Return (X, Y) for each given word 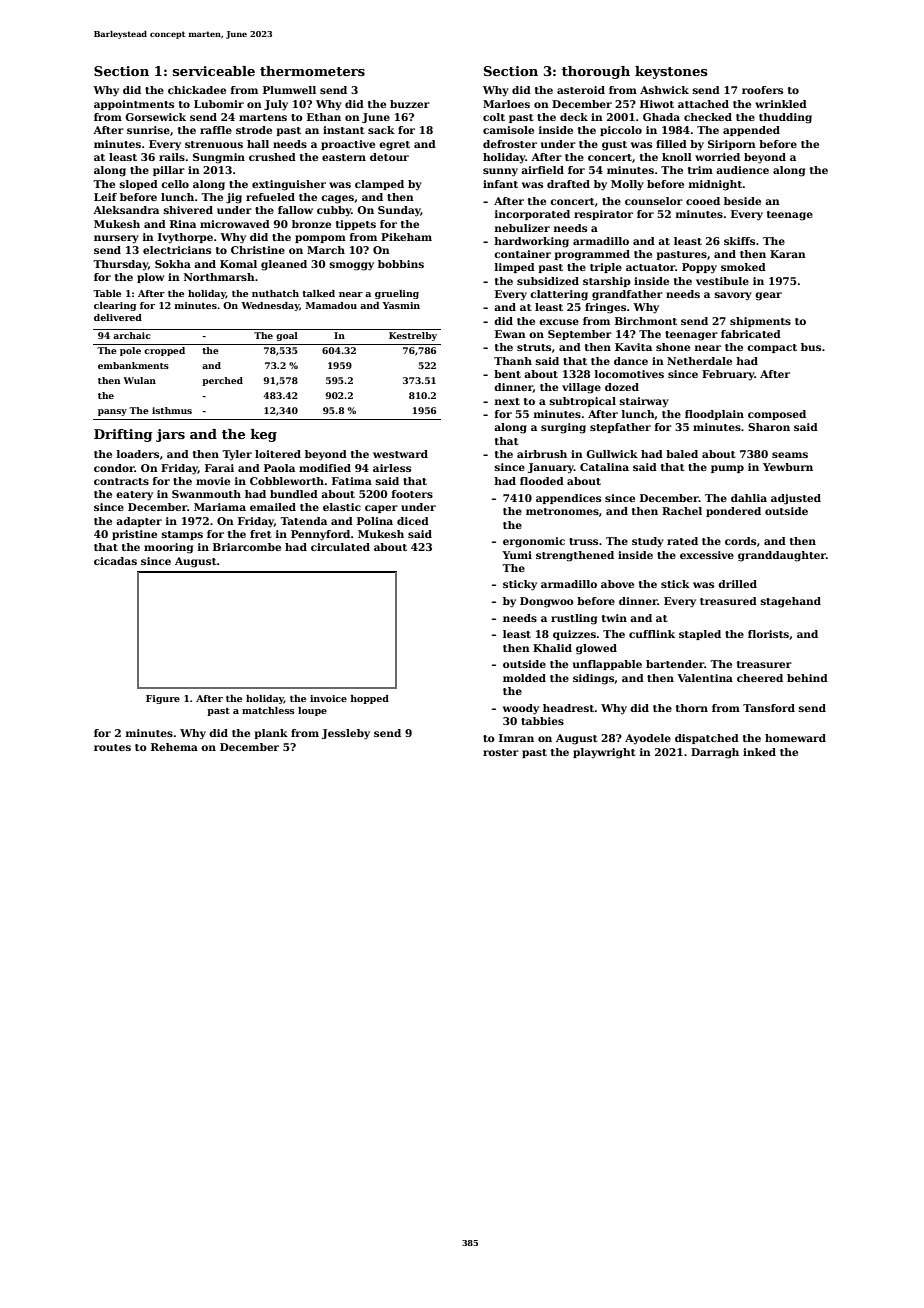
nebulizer (522, 228)
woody (521, 709)
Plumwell (289, 90)
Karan (788, 254)
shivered (188, 210)
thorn (692, 708)
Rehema (174, 747)
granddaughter (782, 556)
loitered (278, 454)
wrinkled (781, 104)
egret (394, 146)
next (507, 401)
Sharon (769, 427)
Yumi (517, 555)
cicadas (115, 561)
